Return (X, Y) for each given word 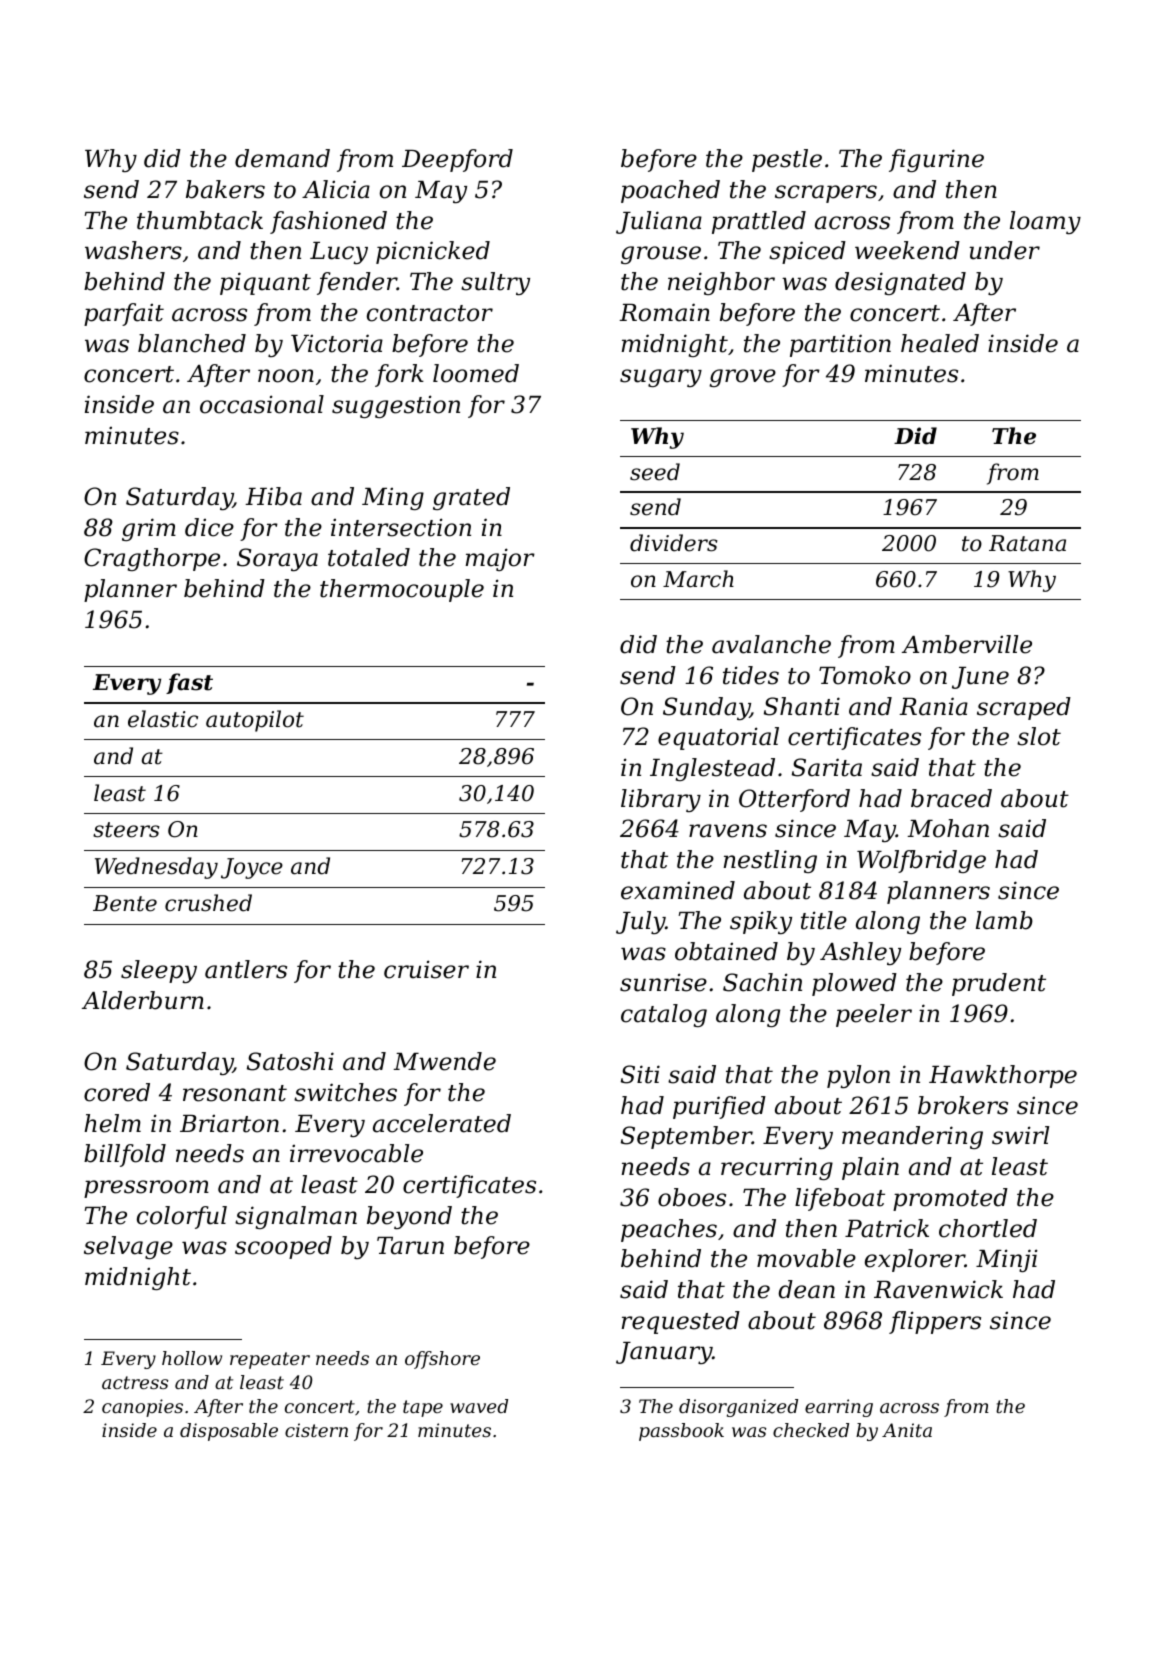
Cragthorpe (152, 559)
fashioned (328, 222)
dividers (673, 543)
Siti (640, 1074)
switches (345, 1092)
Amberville (967, 644)
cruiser (426, 969)
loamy (1045, 222)
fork (399, 375)
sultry (495, 283)
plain (870, 1168)
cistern (316, 1430)
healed (940, 343)
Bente (125, 903)
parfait (124, 314)
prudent (999, 984)
